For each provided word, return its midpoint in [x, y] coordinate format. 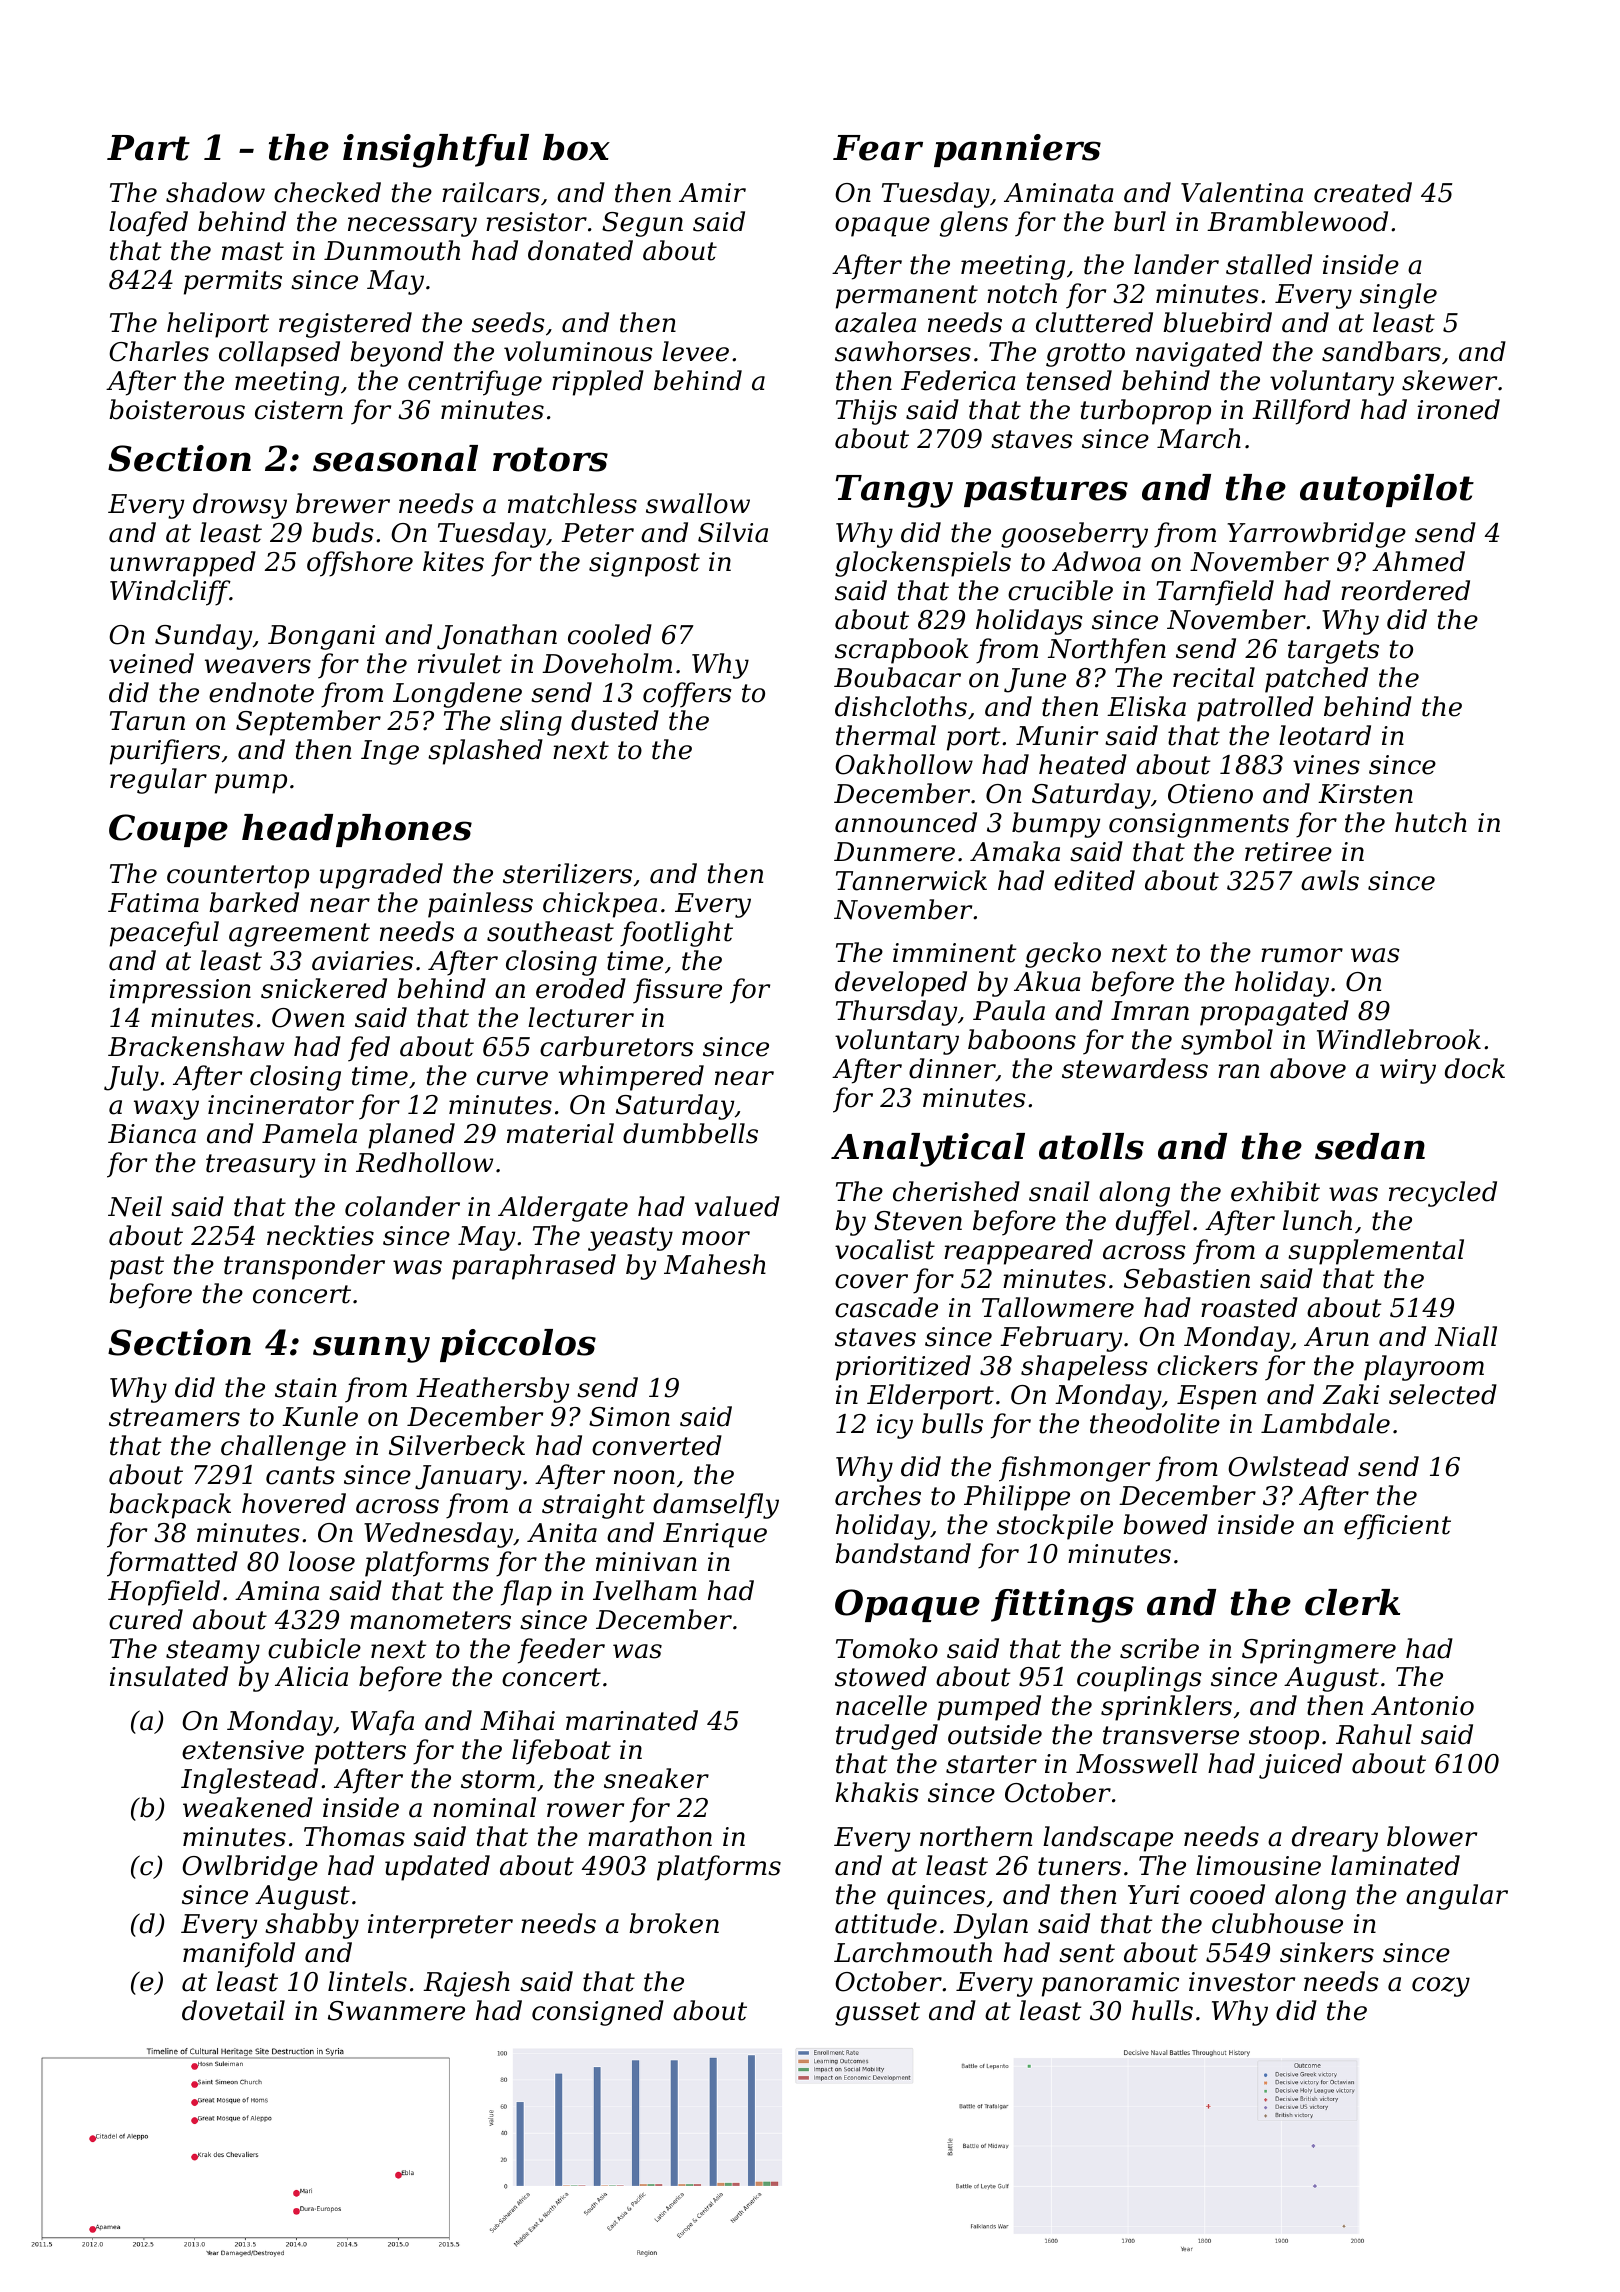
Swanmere [396, 2011]
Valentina [1242, 192]
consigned [598, 2013]
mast [253, 251]
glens [974, 224]
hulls [1162, 2010]
